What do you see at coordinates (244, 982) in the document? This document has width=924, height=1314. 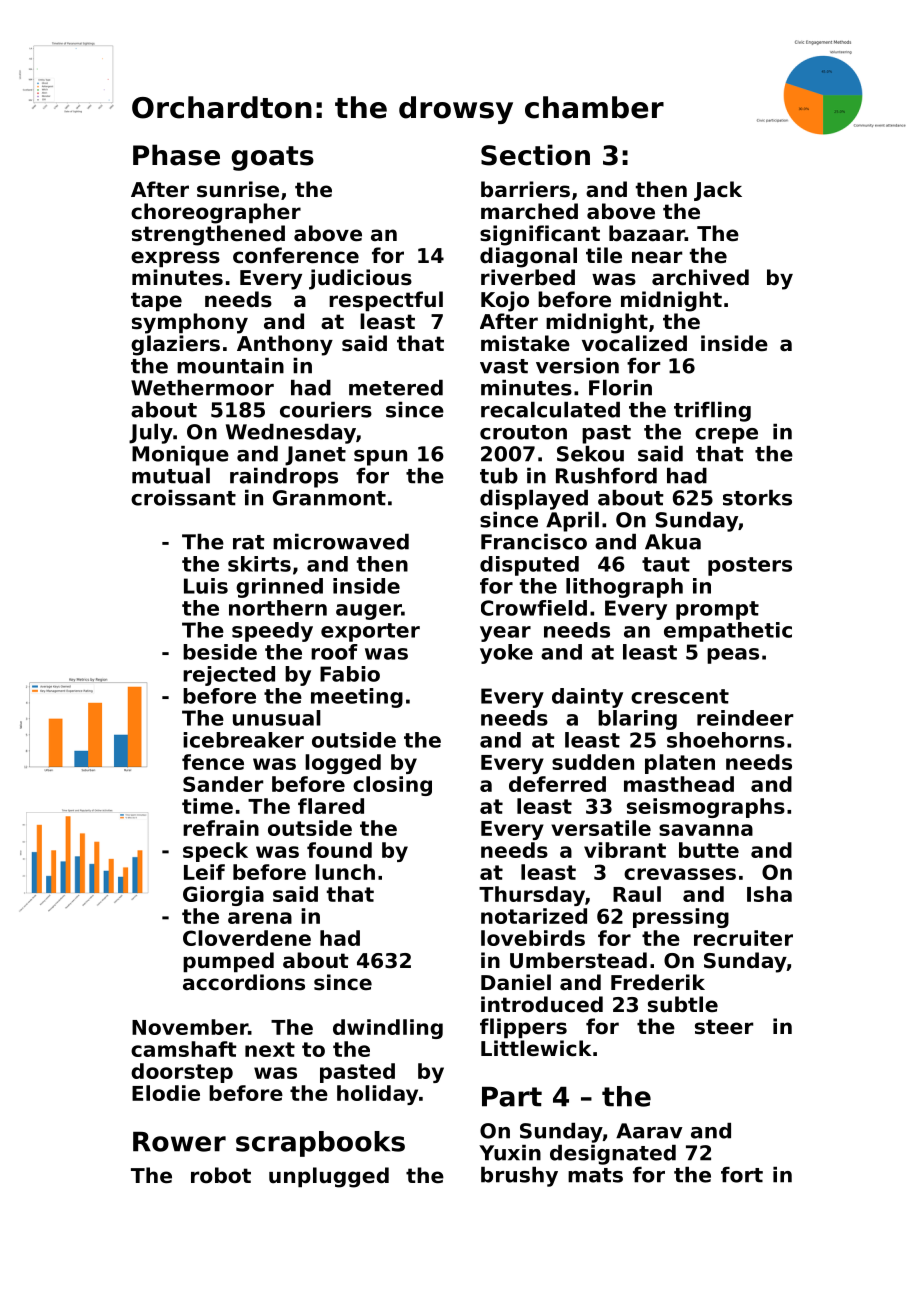 I see `accordions` at bounding box center [244, 982].
